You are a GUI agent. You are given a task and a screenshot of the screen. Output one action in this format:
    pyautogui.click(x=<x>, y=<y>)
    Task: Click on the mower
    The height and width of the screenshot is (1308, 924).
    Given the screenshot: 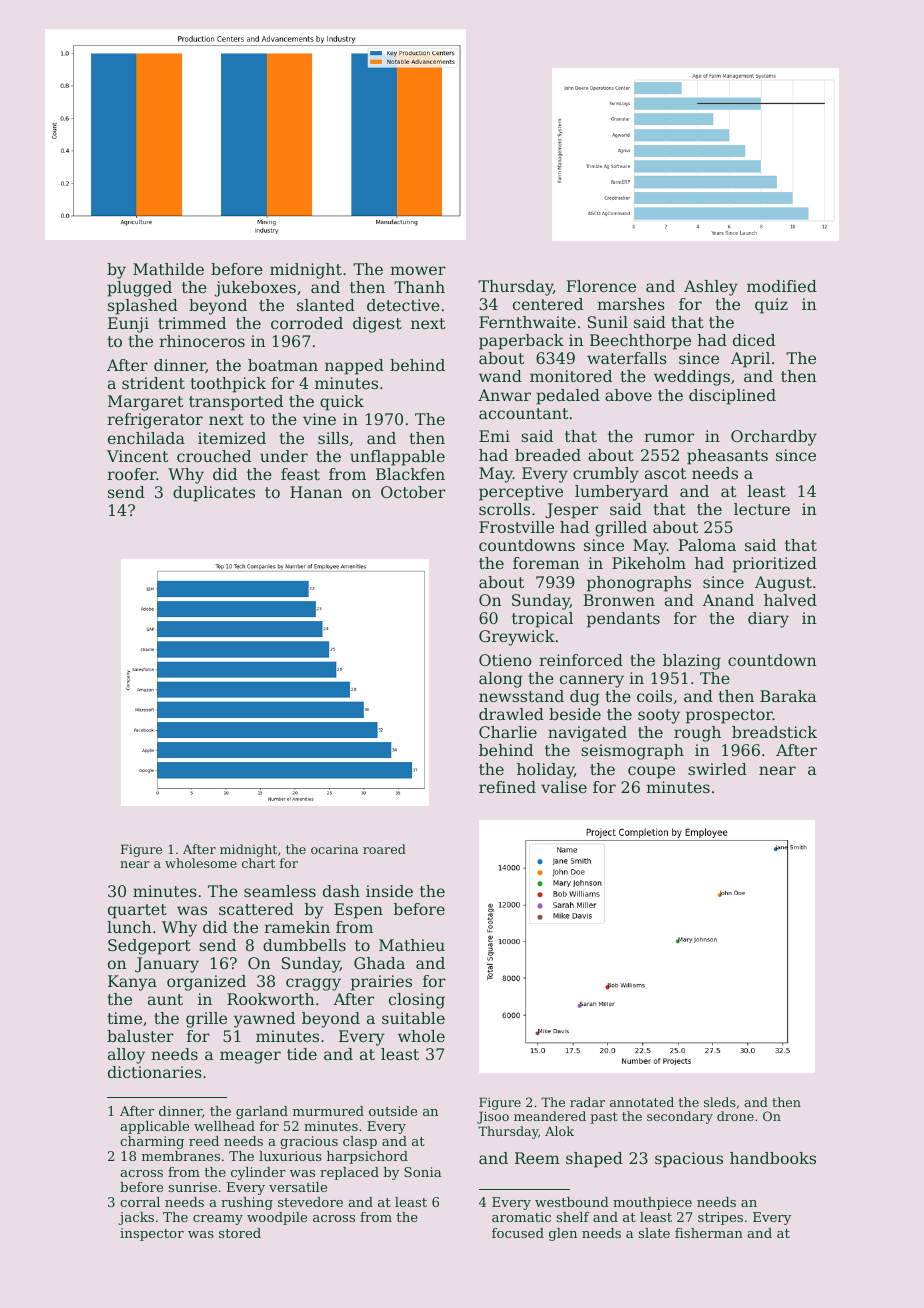 What is the action you would take?
    pyautogui.click(x=418, y=270)
